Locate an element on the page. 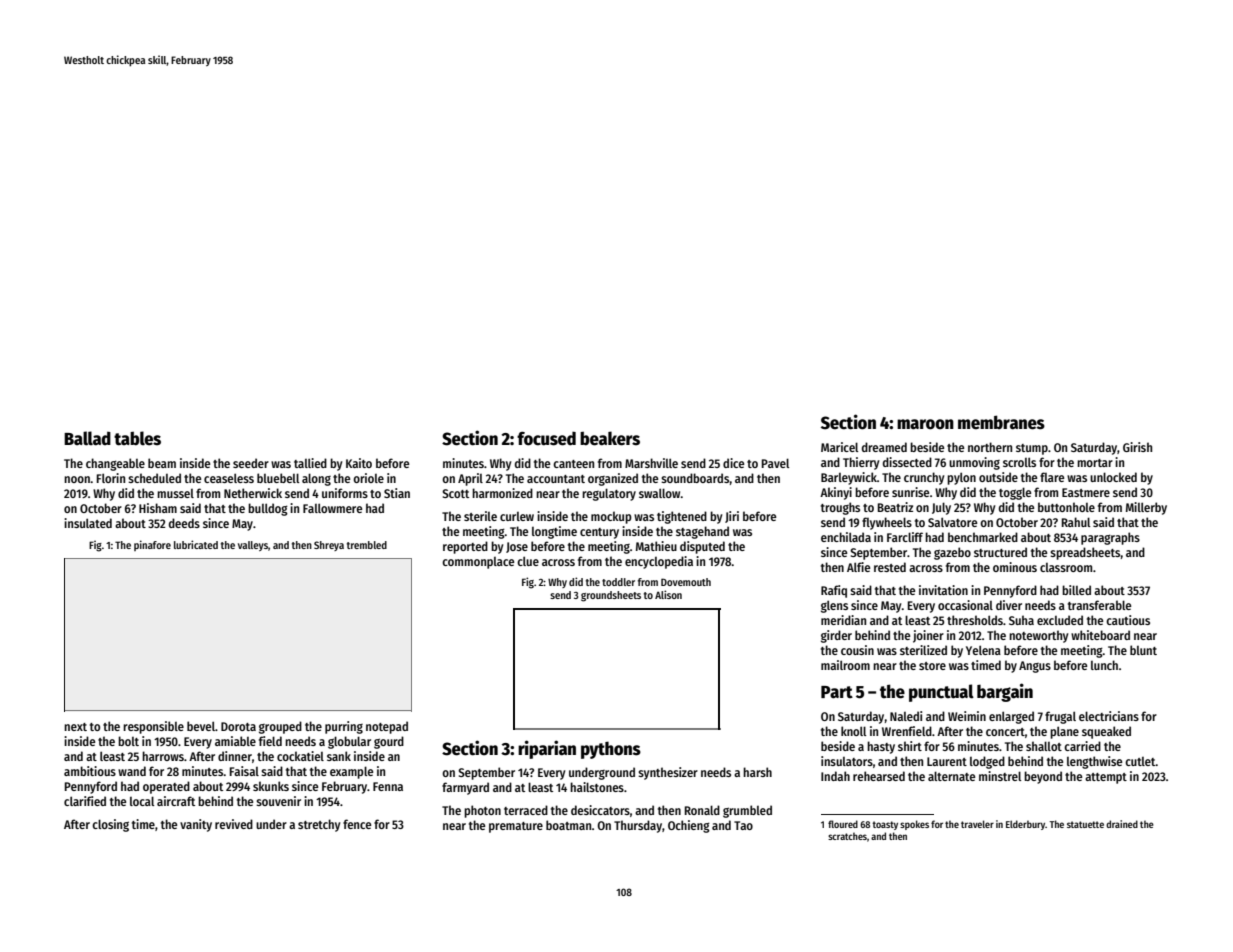  northern is located at coordinates (990, 447).
